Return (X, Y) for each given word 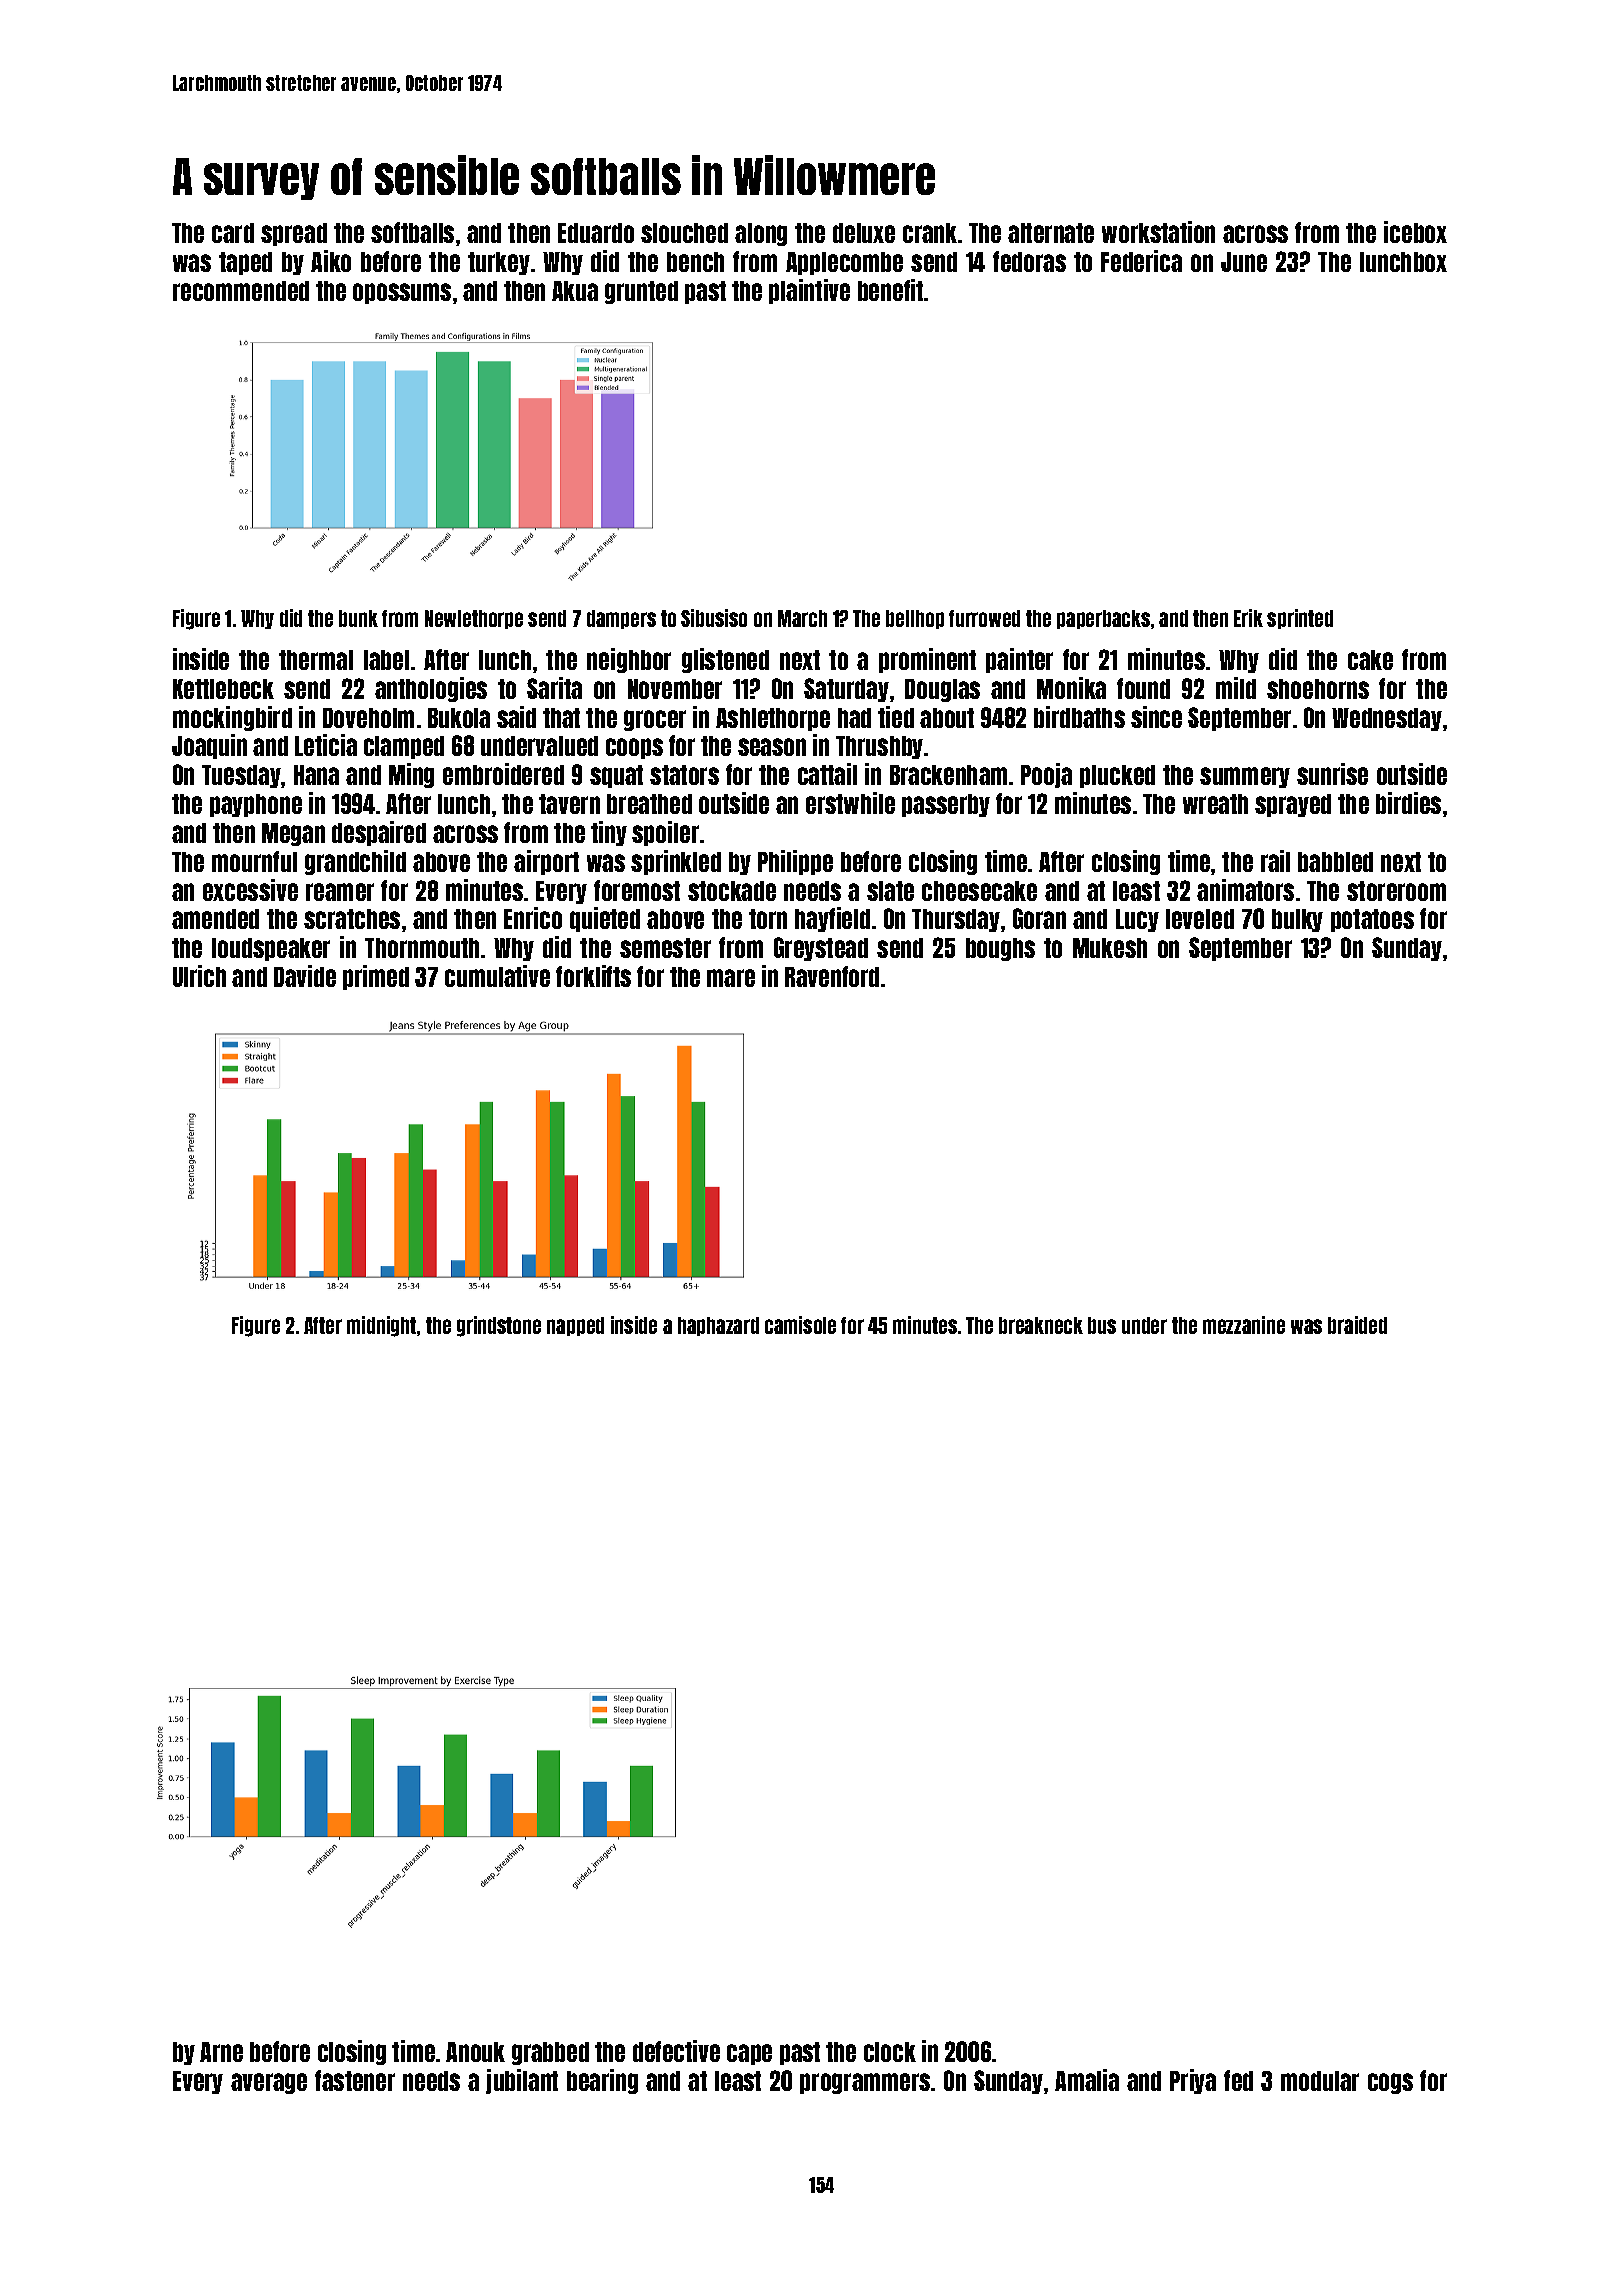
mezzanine (1244, 1325)
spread (294, 234)
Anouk (475, 2052)
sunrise (1332, 774)
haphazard (718, 1326)
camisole (800, 1325)
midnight (381, 1326)
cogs (1390, 2083)
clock (890, 2052)
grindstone (499, 1326)
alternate (1051, 233)
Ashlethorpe (773, 719)
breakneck (1041, 1325)
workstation (1158, 232)
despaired (379, 833)
